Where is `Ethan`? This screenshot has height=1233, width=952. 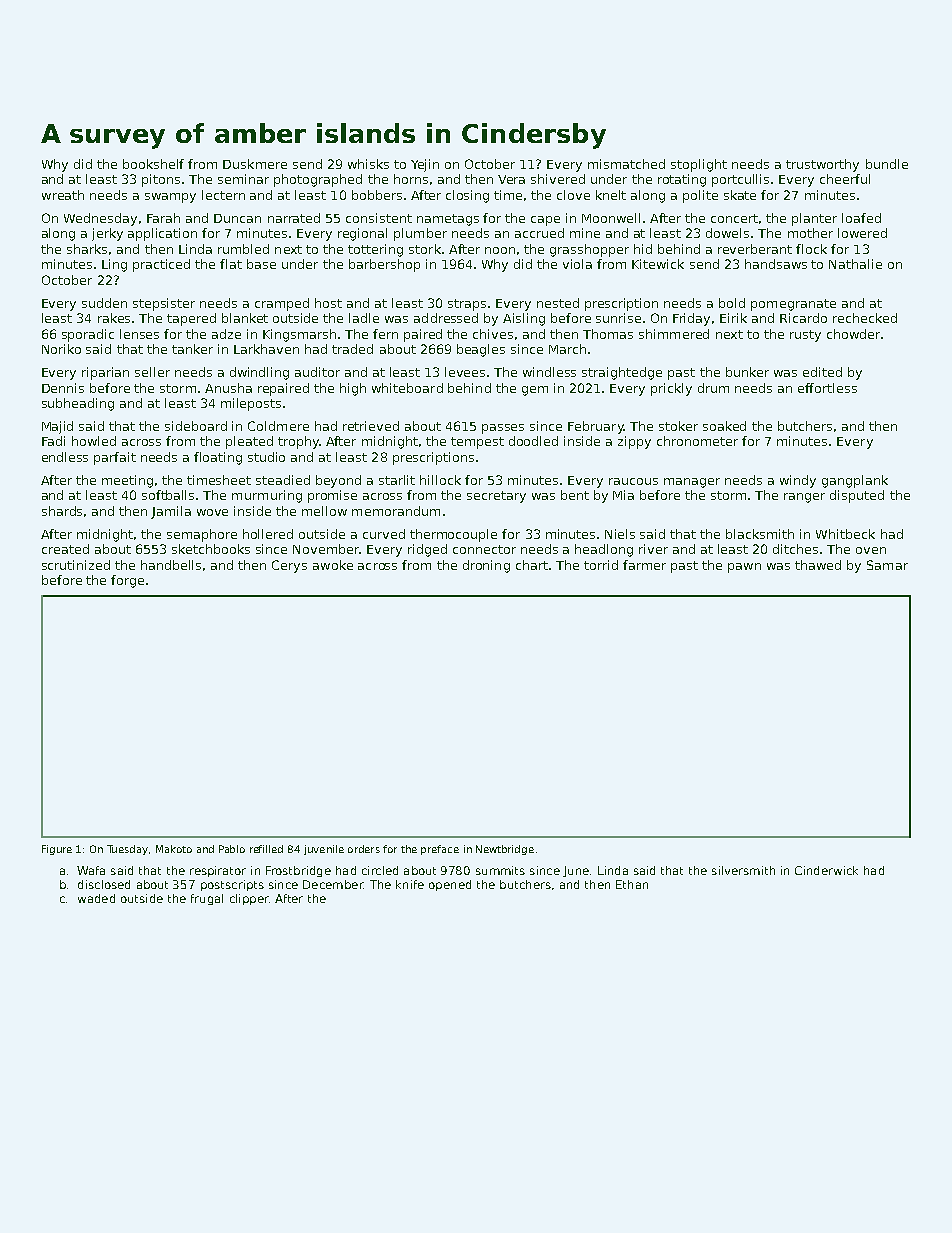
Ethan is located at coordinates (632, 884).
